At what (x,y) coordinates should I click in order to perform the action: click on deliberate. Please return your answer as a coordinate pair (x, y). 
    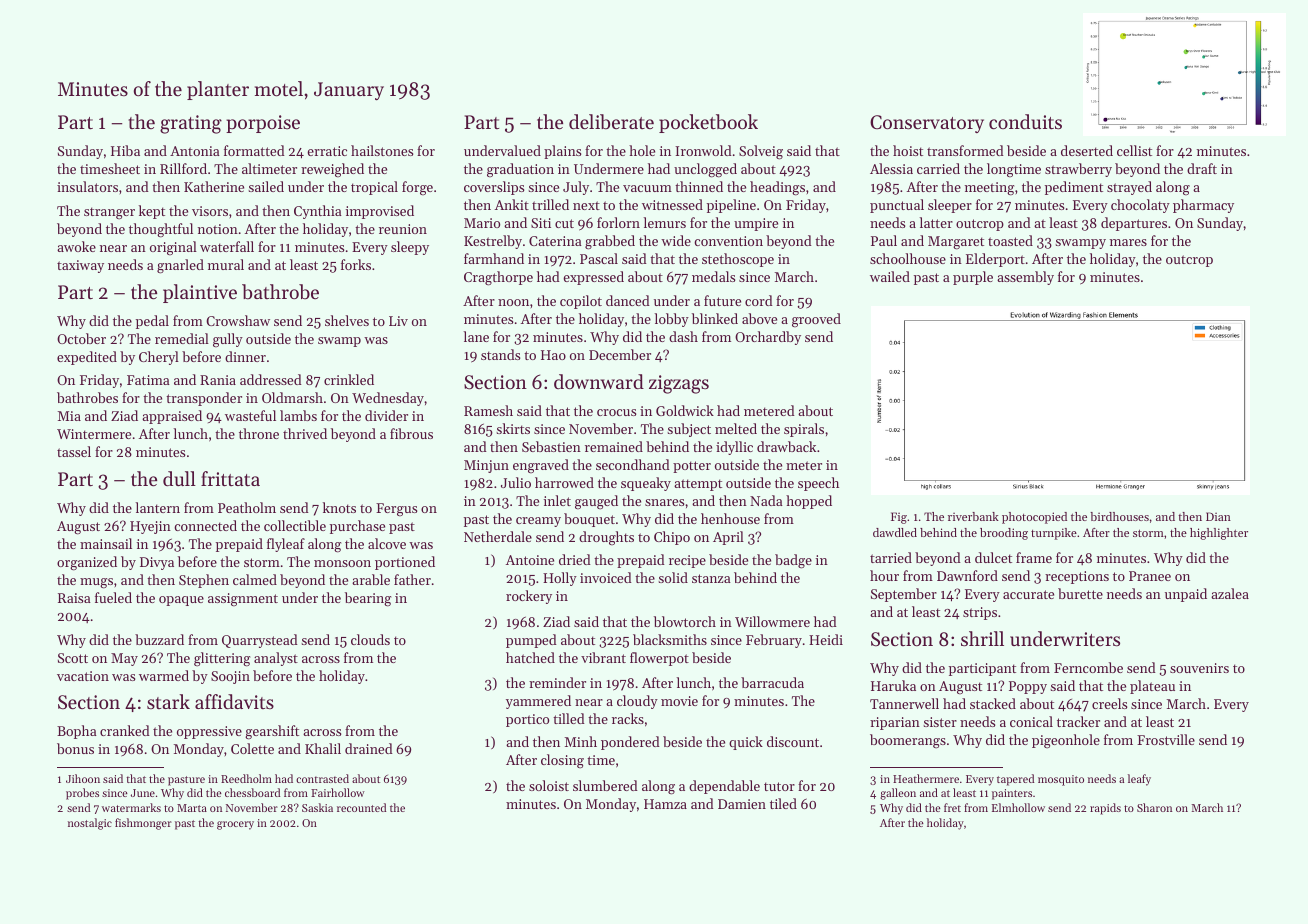
    Looking at the image, I should click on (611, 122).
